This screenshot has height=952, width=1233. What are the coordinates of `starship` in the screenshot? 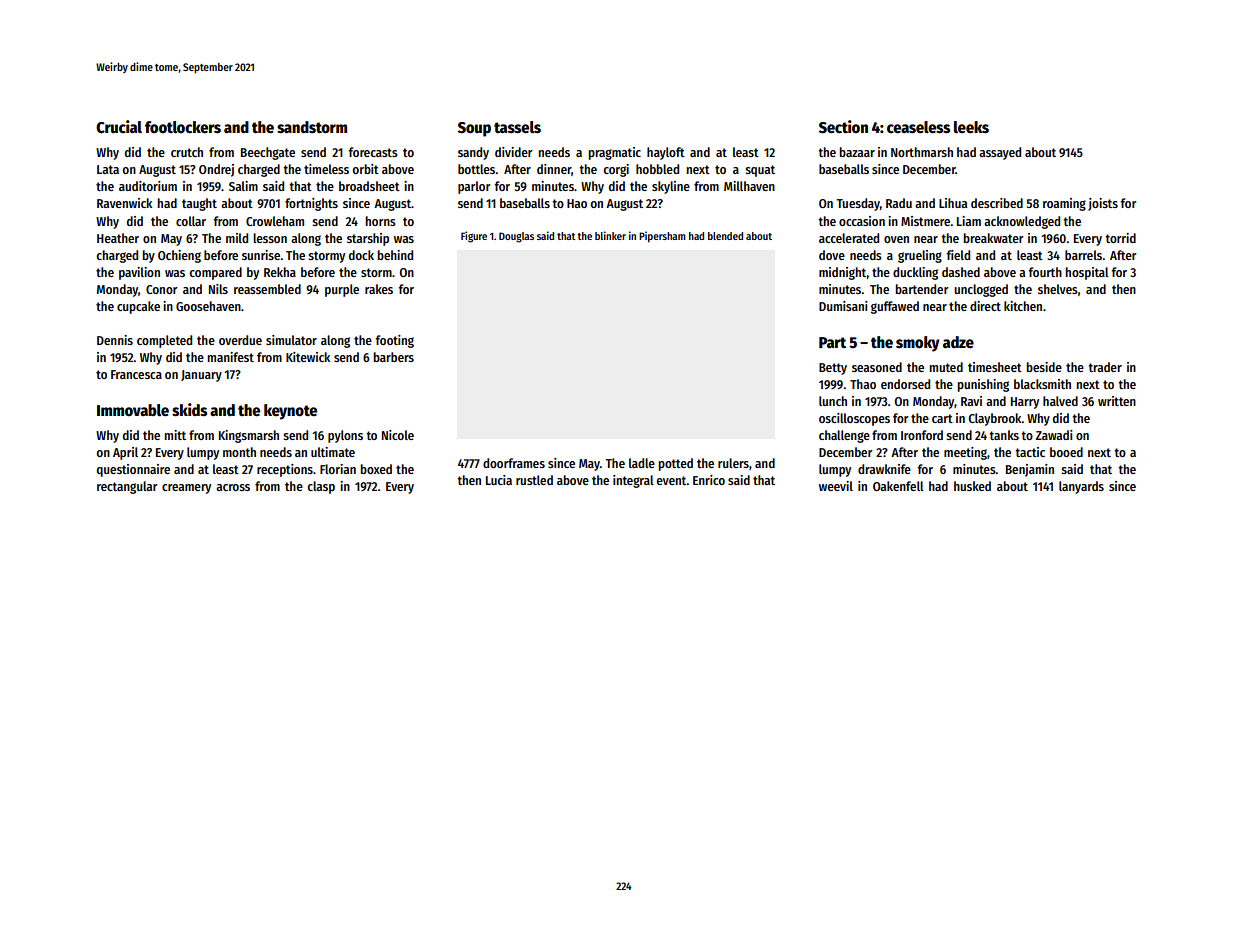 It's located at (368, 239).
